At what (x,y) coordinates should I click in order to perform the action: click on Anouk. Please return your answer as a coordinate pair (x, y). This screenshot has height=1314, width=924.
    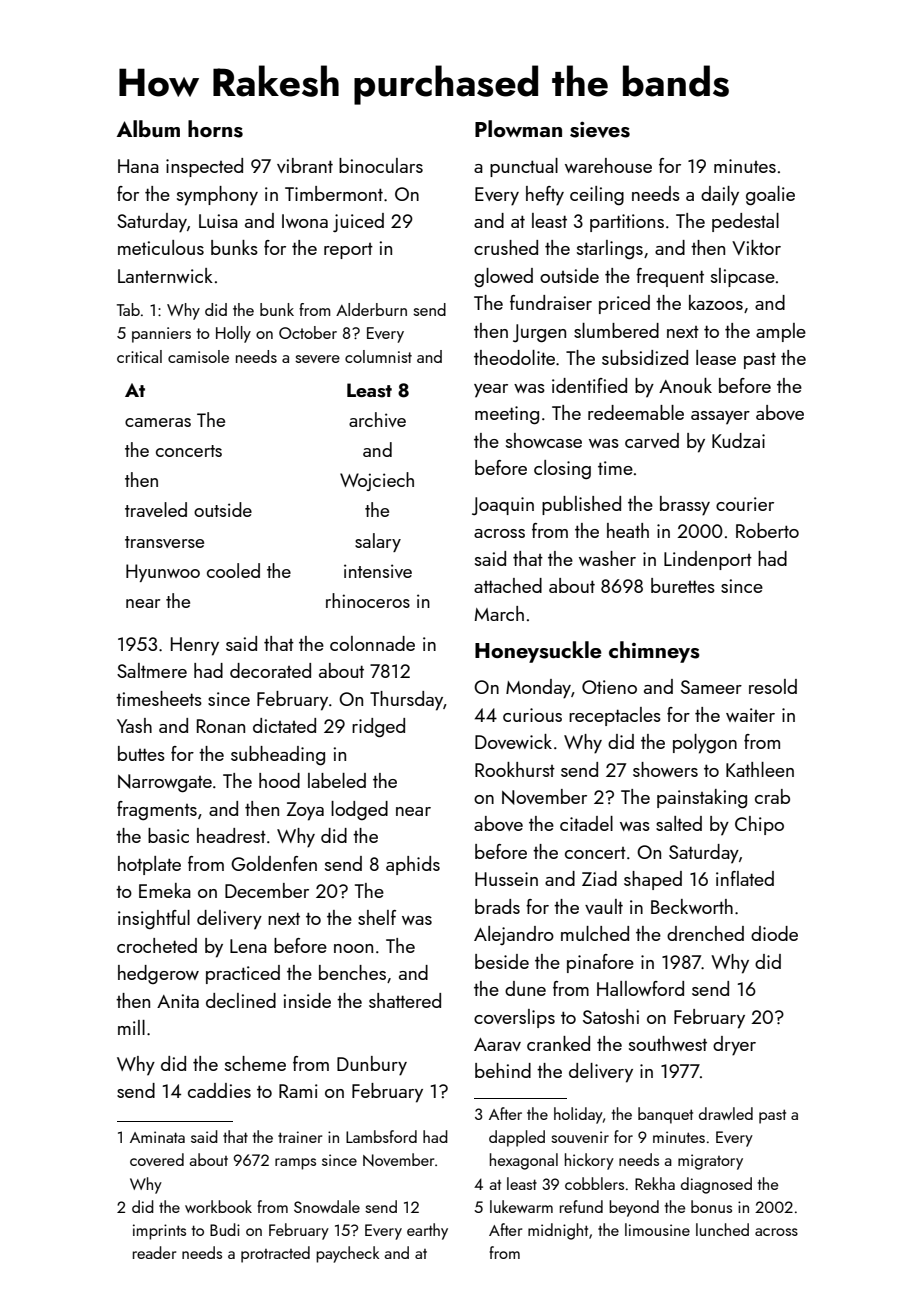
    Looking at the image, I should click on (685, 385).
